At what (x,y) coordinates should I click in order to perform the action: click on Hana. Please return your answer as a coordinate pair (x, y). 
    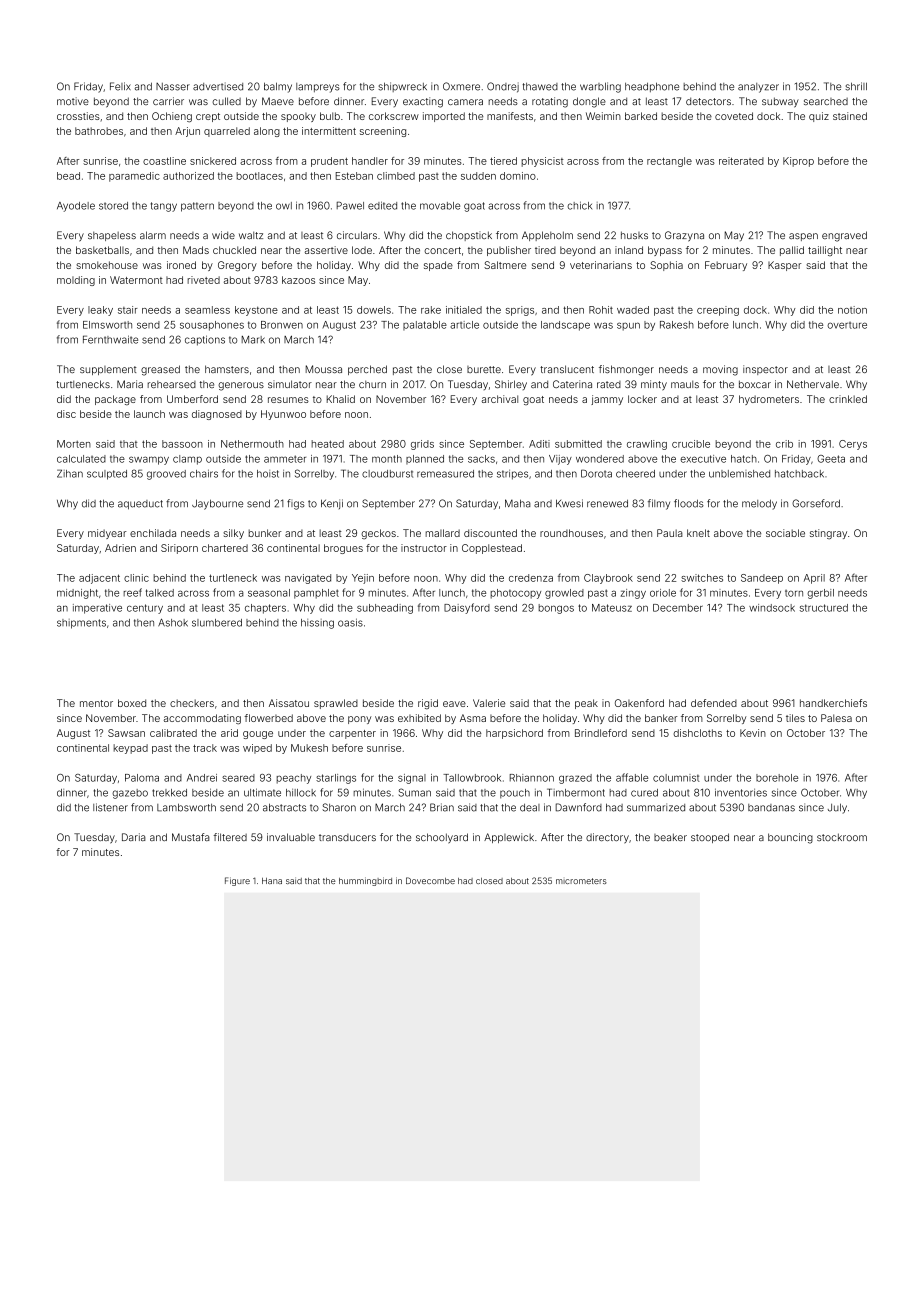
    Looking at the image, I should click on (272, 881).
